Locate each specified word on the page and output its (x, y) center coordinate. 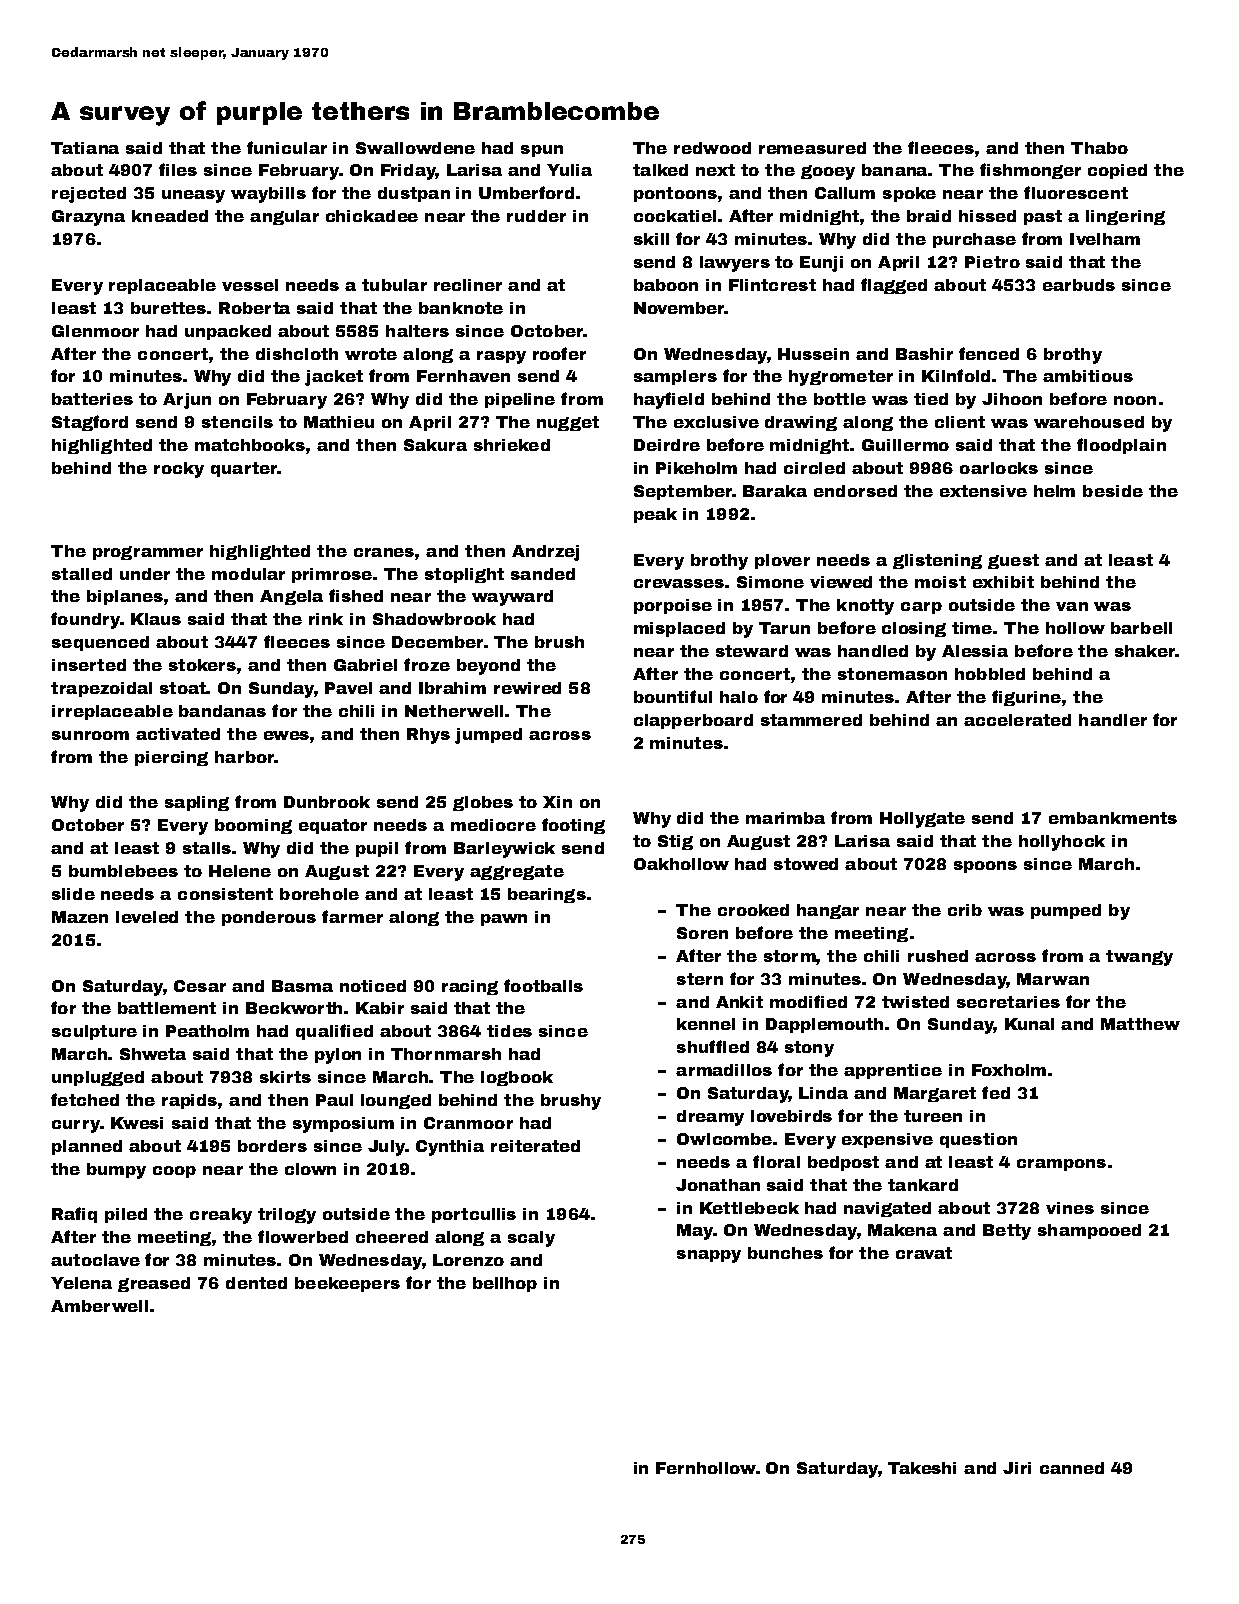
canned (1072, 1468)
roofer (559, 353)
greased (154, 1284)
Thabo (1099, 148)
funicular (287, 147)
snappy (709, 1256)
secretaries (1008, 1002)
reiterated (535, 1146)
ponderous (269, 918)
